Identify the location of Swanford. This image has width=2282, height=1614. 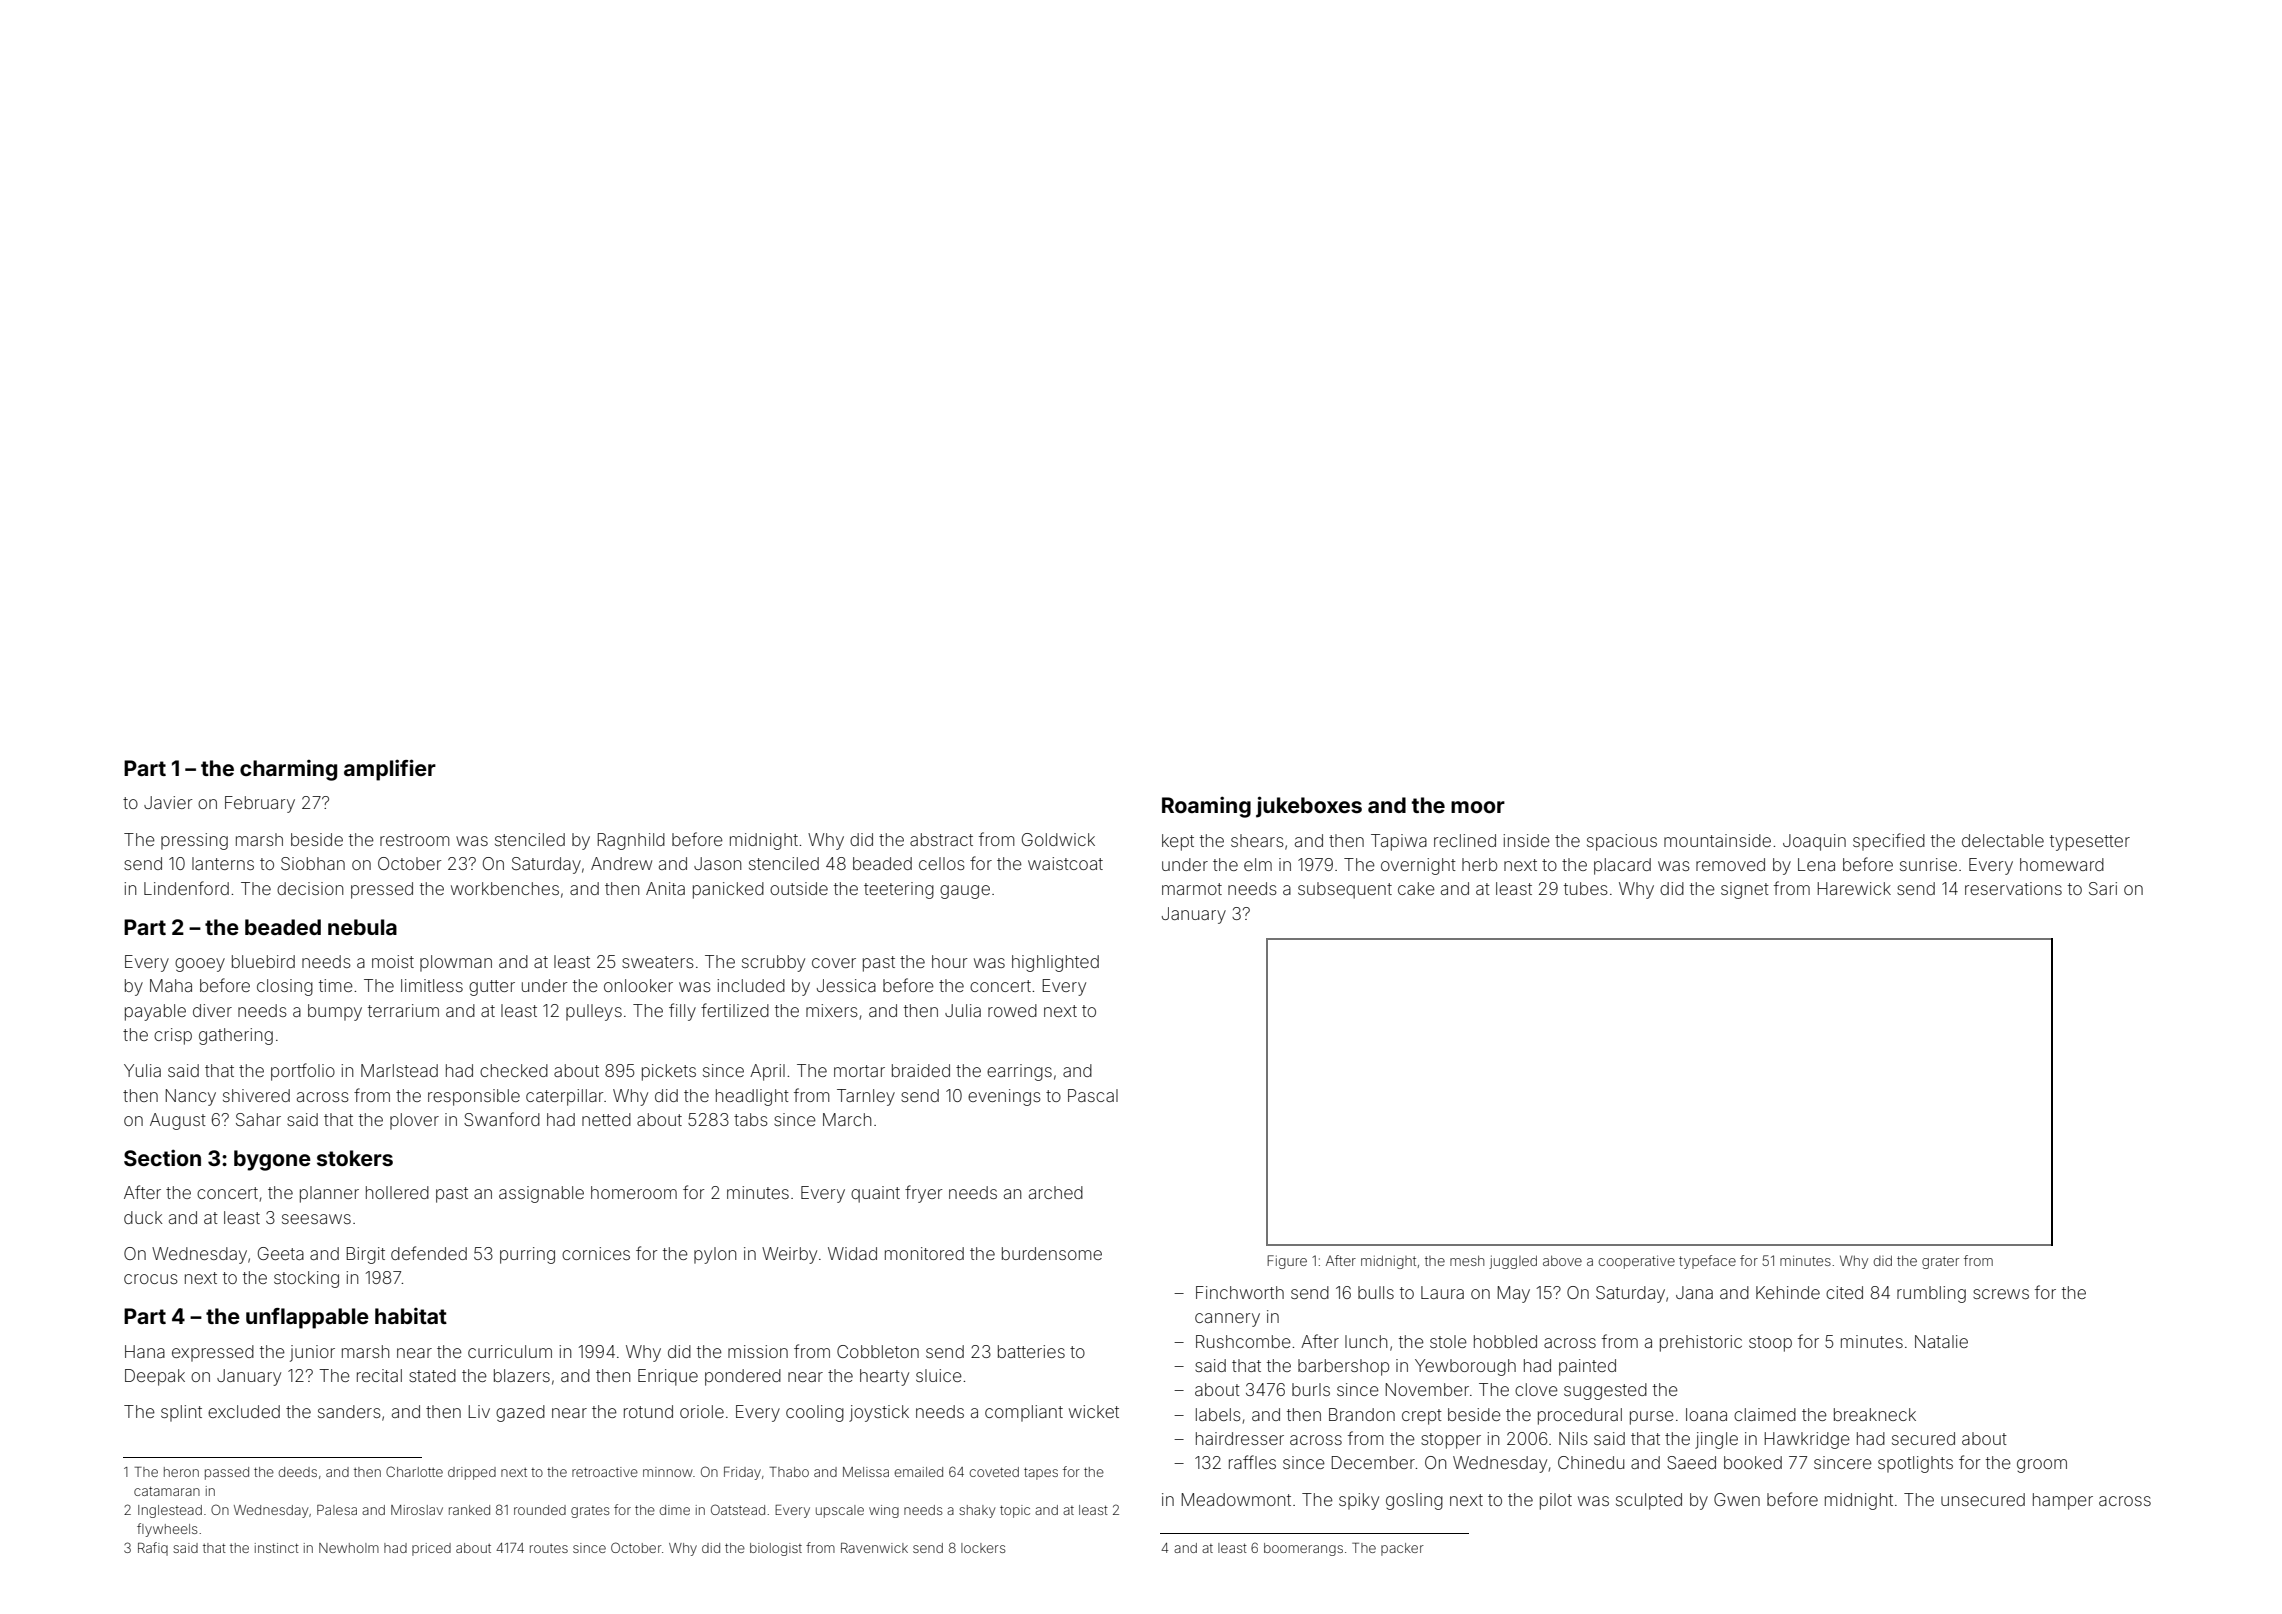
(502, 1119).
